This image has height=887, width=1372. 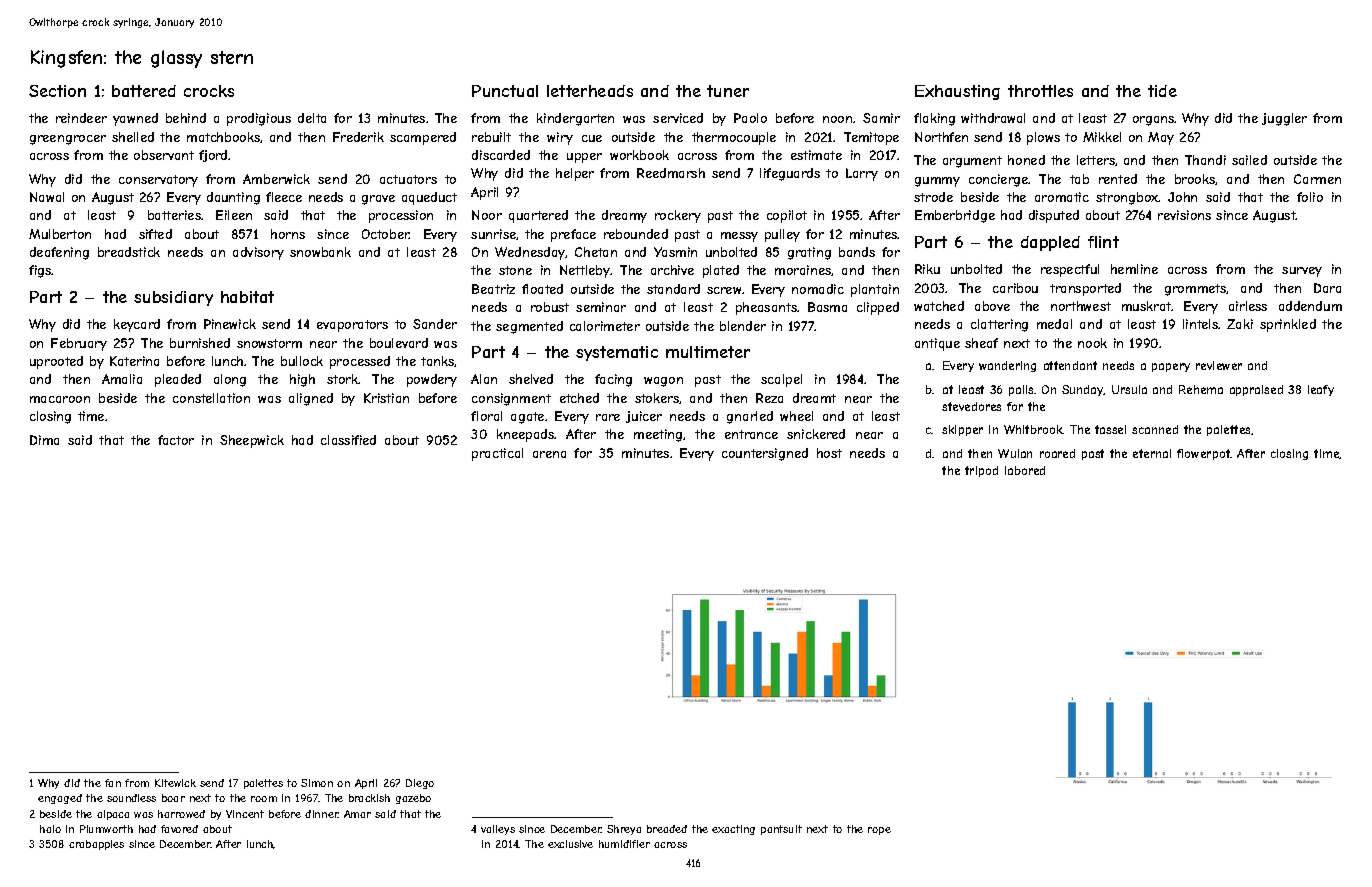 What do you see at coordinates (178, 380) in the image?
I see `pleaded` at bounding box center [178, 380].
